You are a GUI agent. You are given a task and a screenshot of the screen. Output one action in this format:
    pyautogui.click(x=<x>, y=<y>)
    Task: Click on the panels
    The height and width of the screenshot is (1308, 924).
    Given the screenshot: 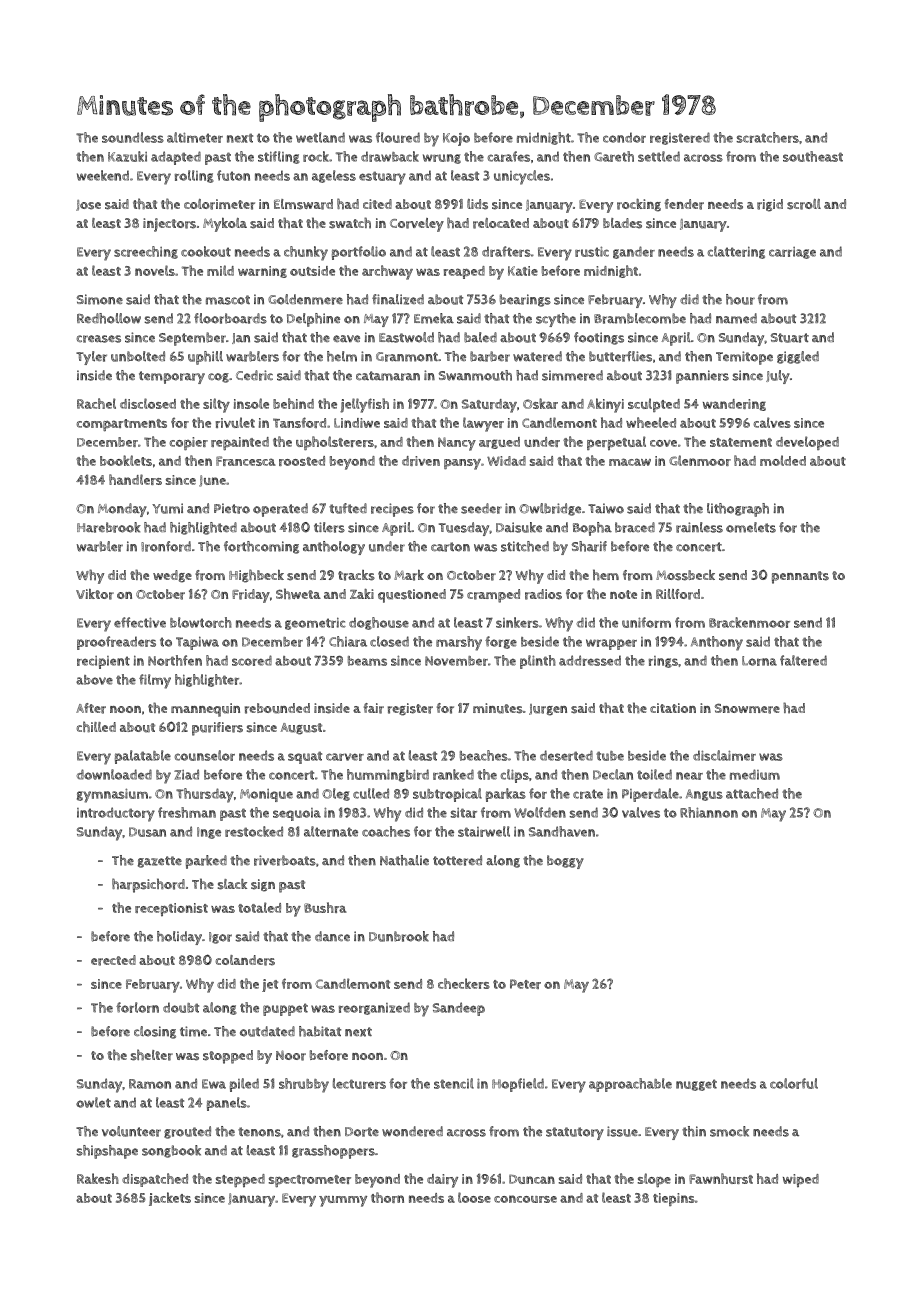 What is the action you would take?
    pyautogui.click(x=227, y=1104)
